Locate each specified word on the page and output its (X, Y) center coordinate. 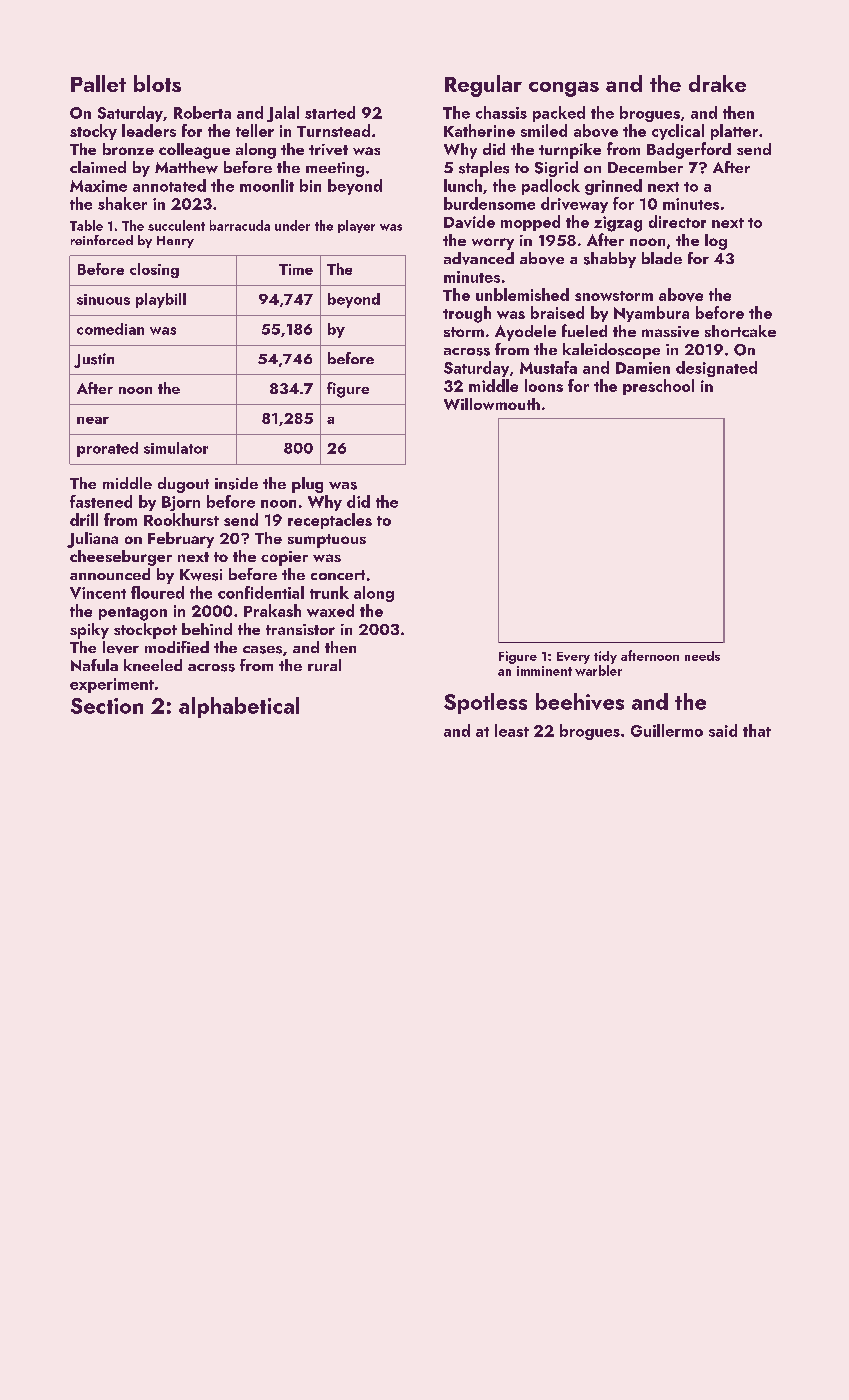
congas (564, 89)
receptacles (330, 521)
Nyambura (651, 314)
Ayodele (525, 333)
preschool (658, 387)
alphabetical (239, 707)
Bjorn (181, 503)
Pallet (98, 83)
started (330, 112)
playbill (161, 300)
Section (107, 706)
